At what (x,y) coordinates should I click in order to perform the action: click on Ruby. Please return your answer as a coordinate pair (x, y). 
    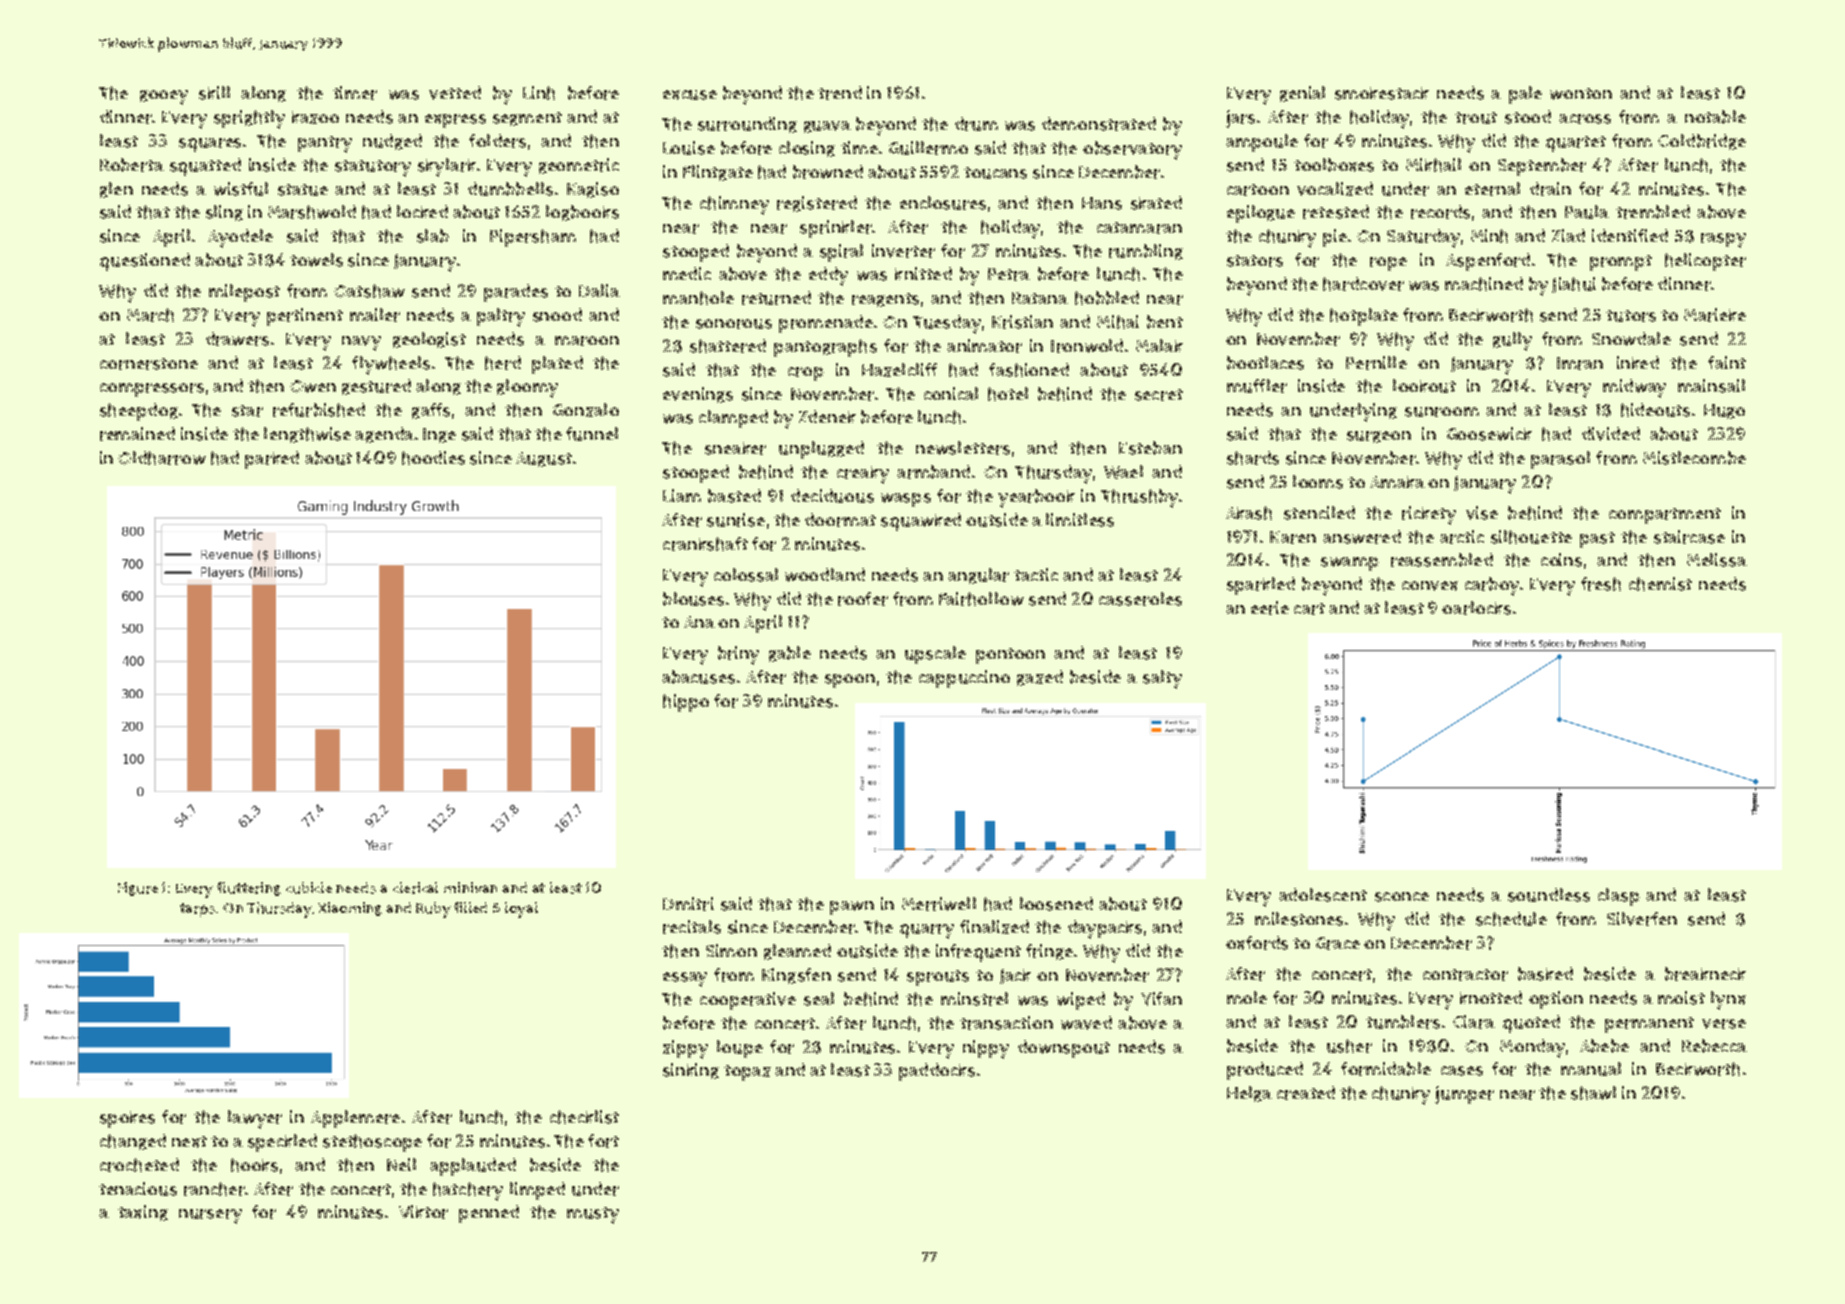
    Looking at the image, I should click on (433, 910).
